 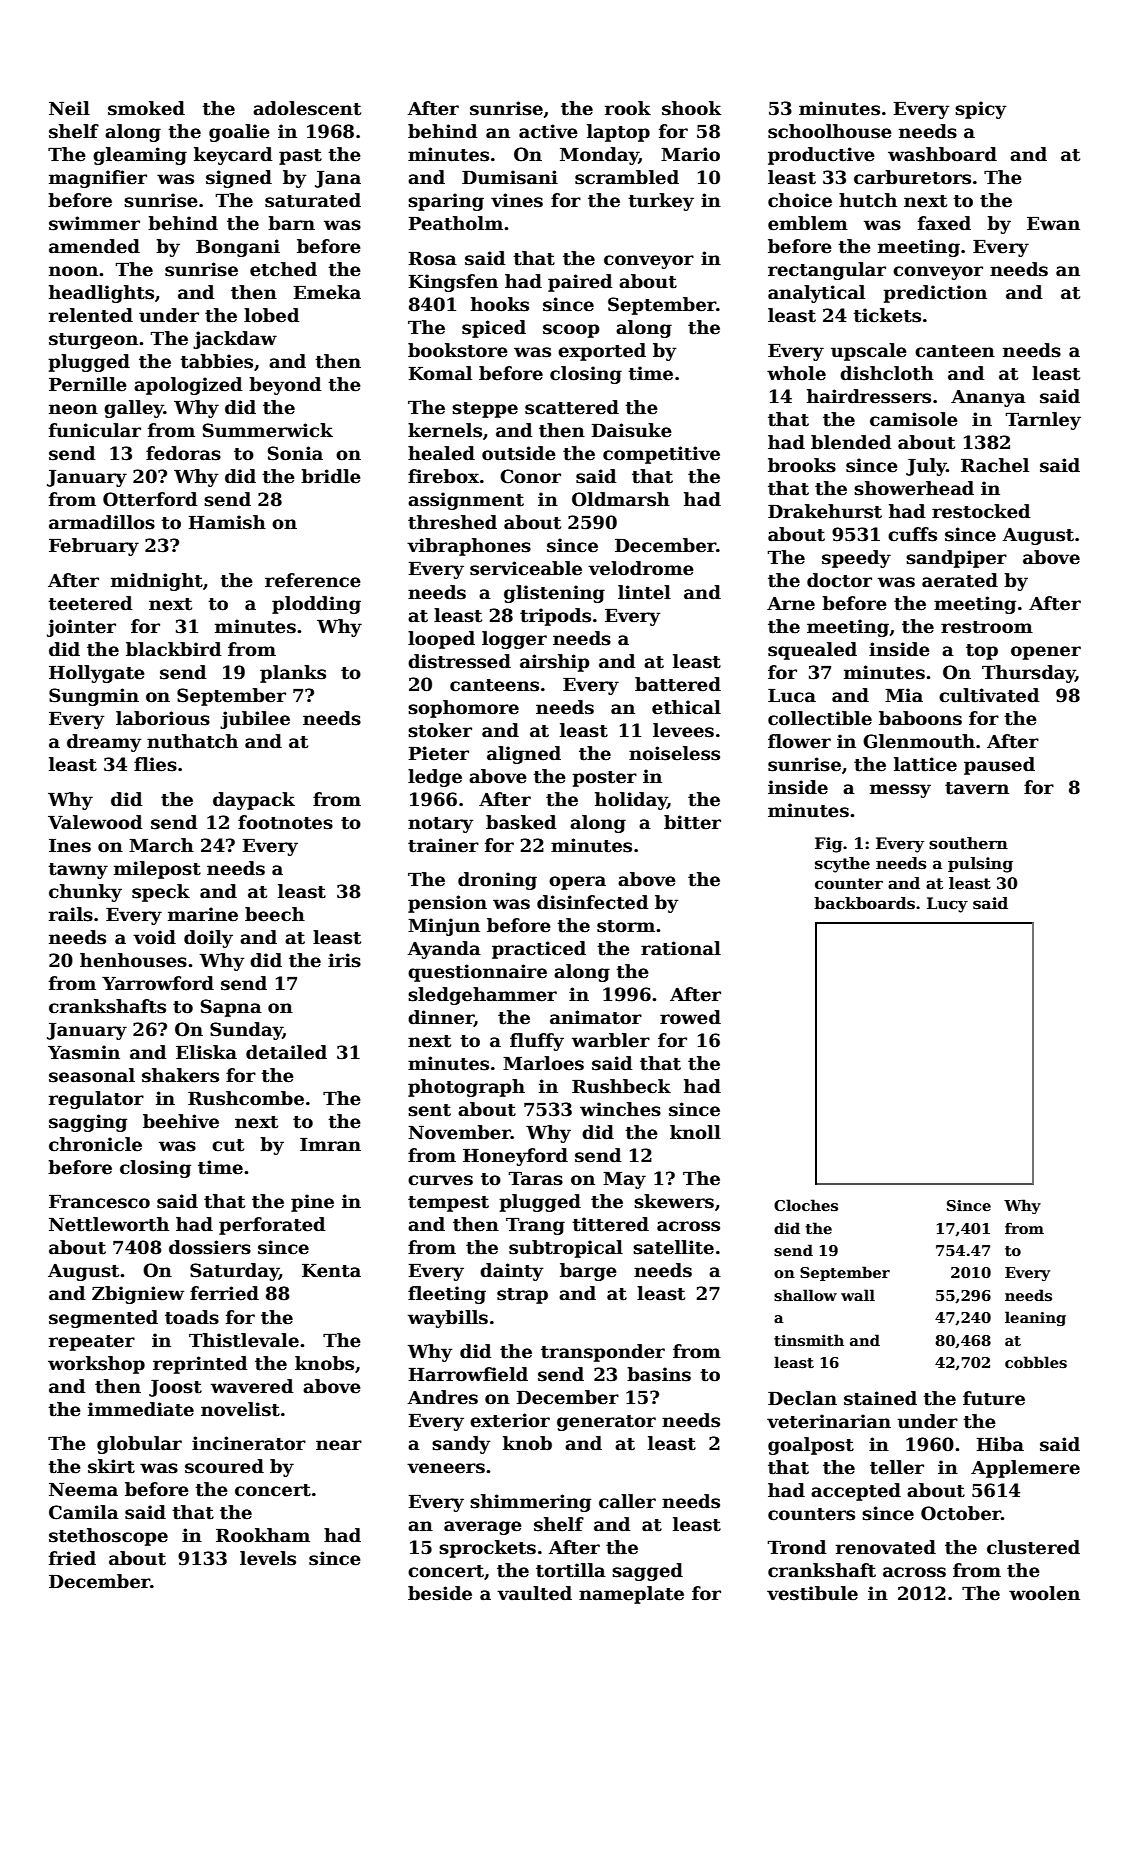 What do you see at coordinates (827, 271) in the screenshot?
I see `rectangular` at bounding box center [827, 271].
